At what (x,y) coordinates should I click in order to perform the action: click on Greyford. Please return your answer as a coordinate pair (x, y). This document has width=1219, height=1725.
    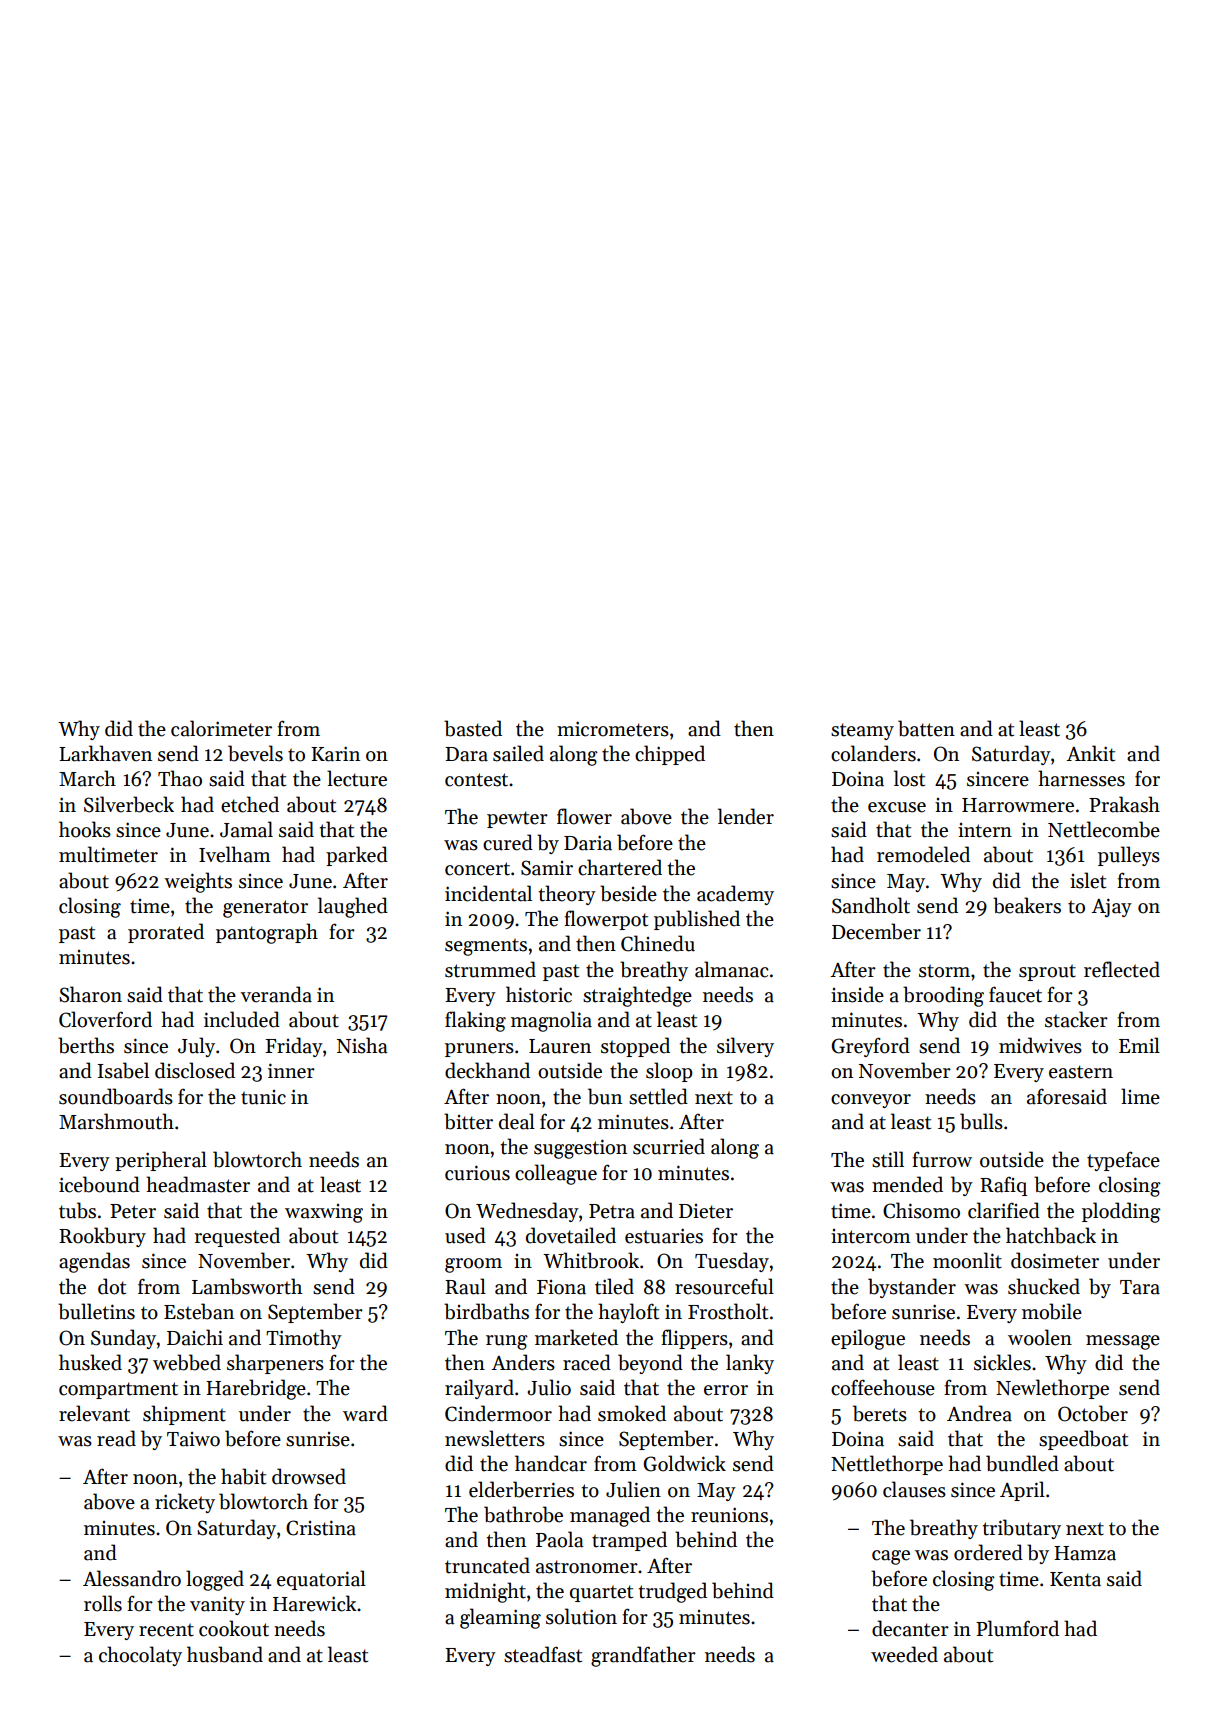
    Looking at the image, I should click on (870, 1047).
